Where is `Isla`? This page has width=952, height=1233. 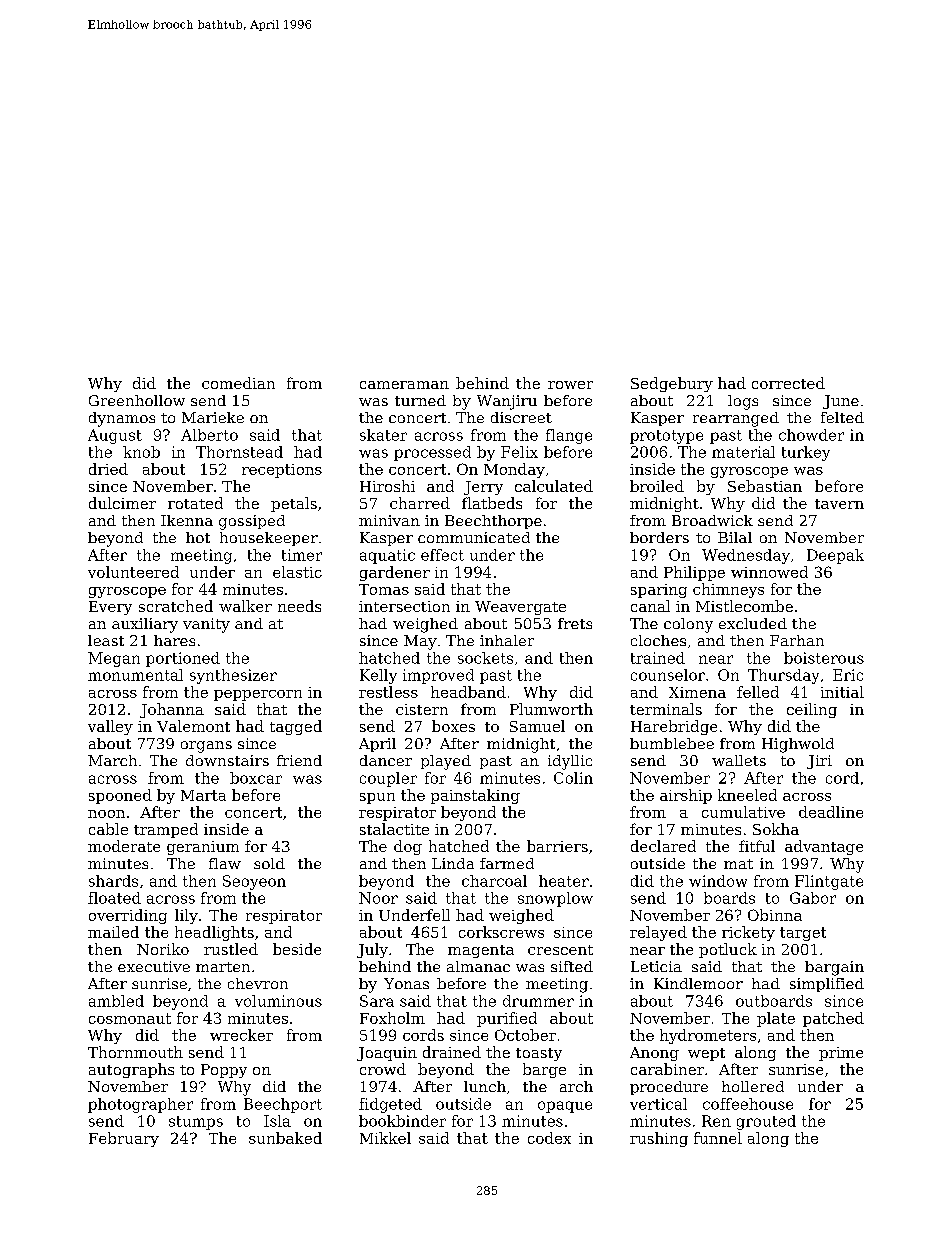 Isla is located at coordinates (277, 1121).
